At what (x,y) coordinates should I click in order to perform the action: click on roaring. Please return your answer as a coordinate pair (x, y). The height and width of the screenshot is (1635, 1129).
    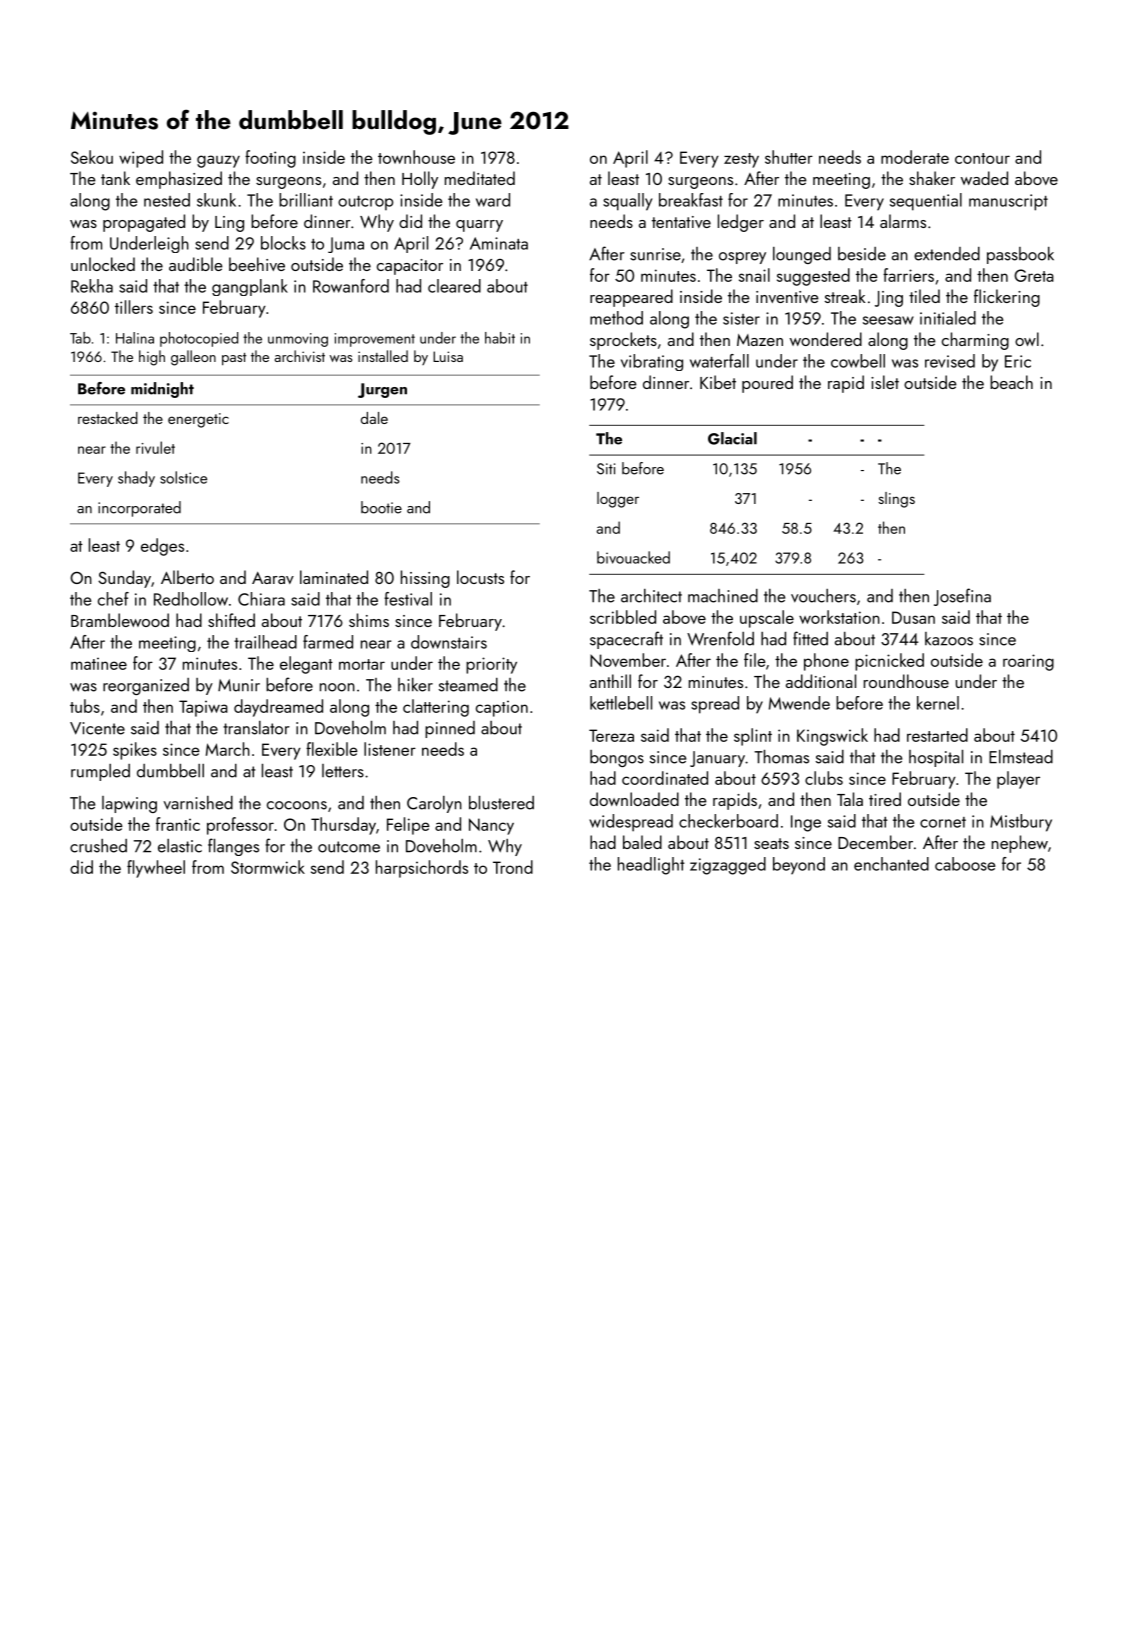
    Looking at the image, I should click on (1028, 662).
